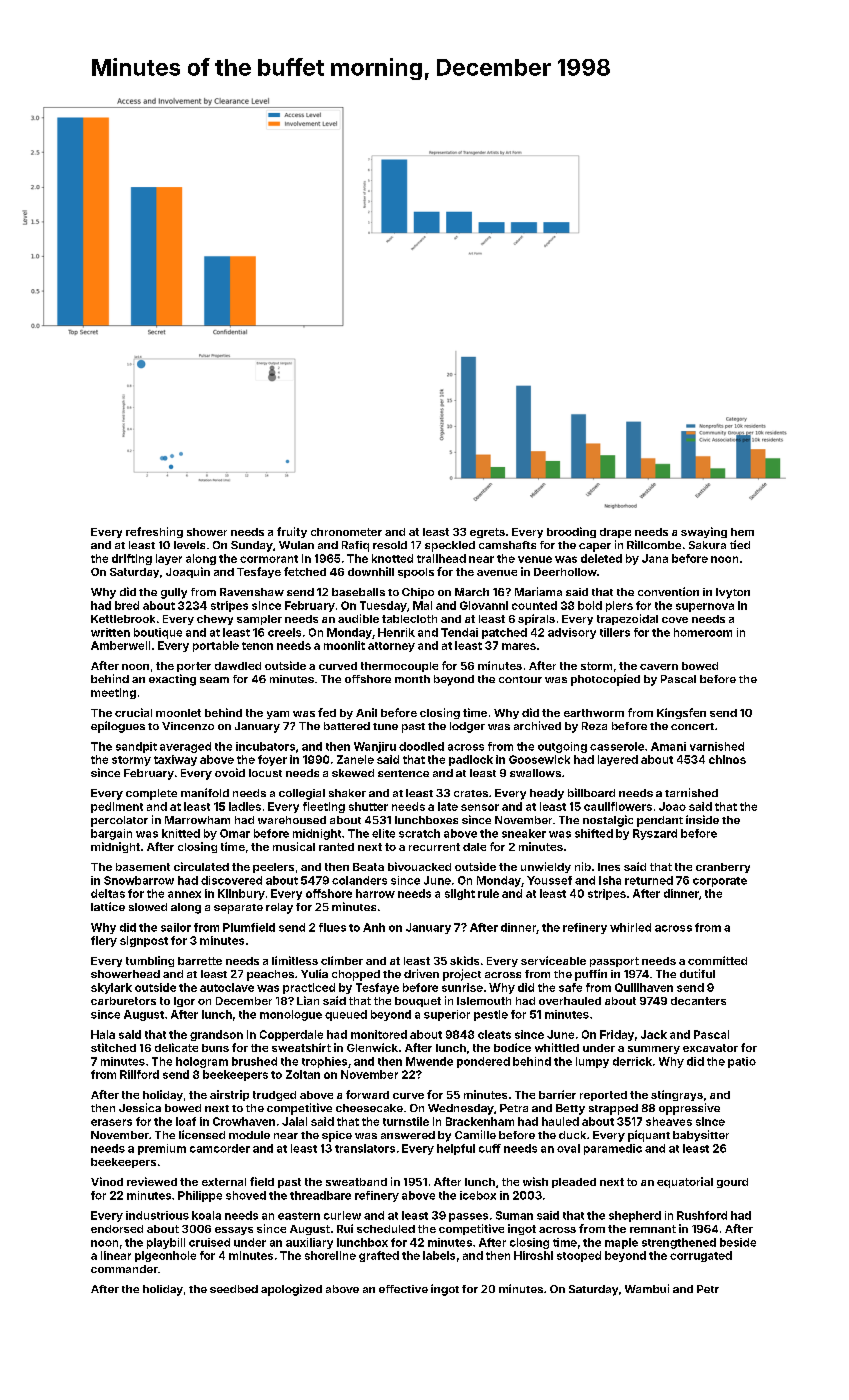 This document has height=1400, width=849. I want to click on bold, so click(590, 605).
